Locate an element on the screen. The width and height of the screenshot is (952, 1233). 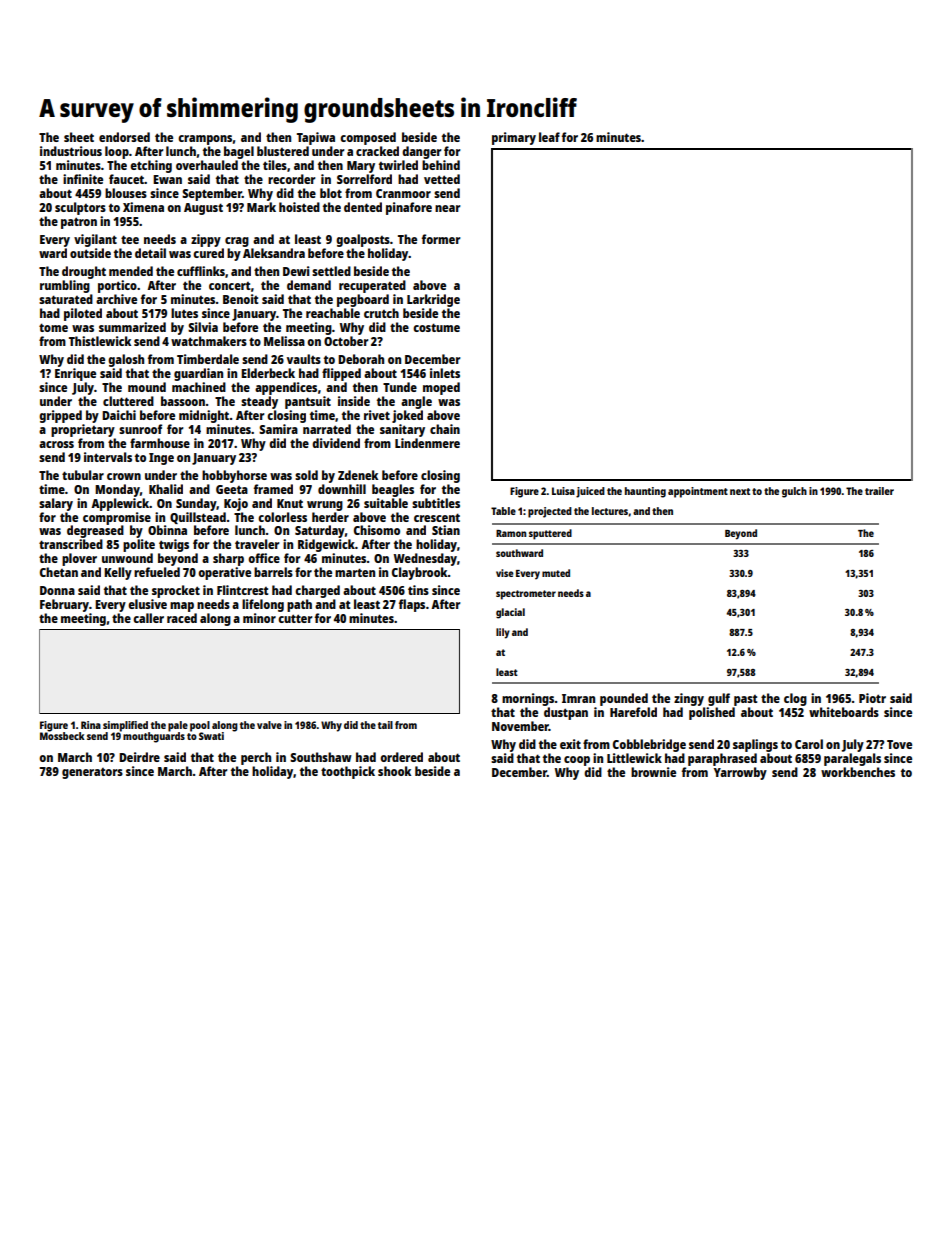
next is located at coordinates (740, 491).
